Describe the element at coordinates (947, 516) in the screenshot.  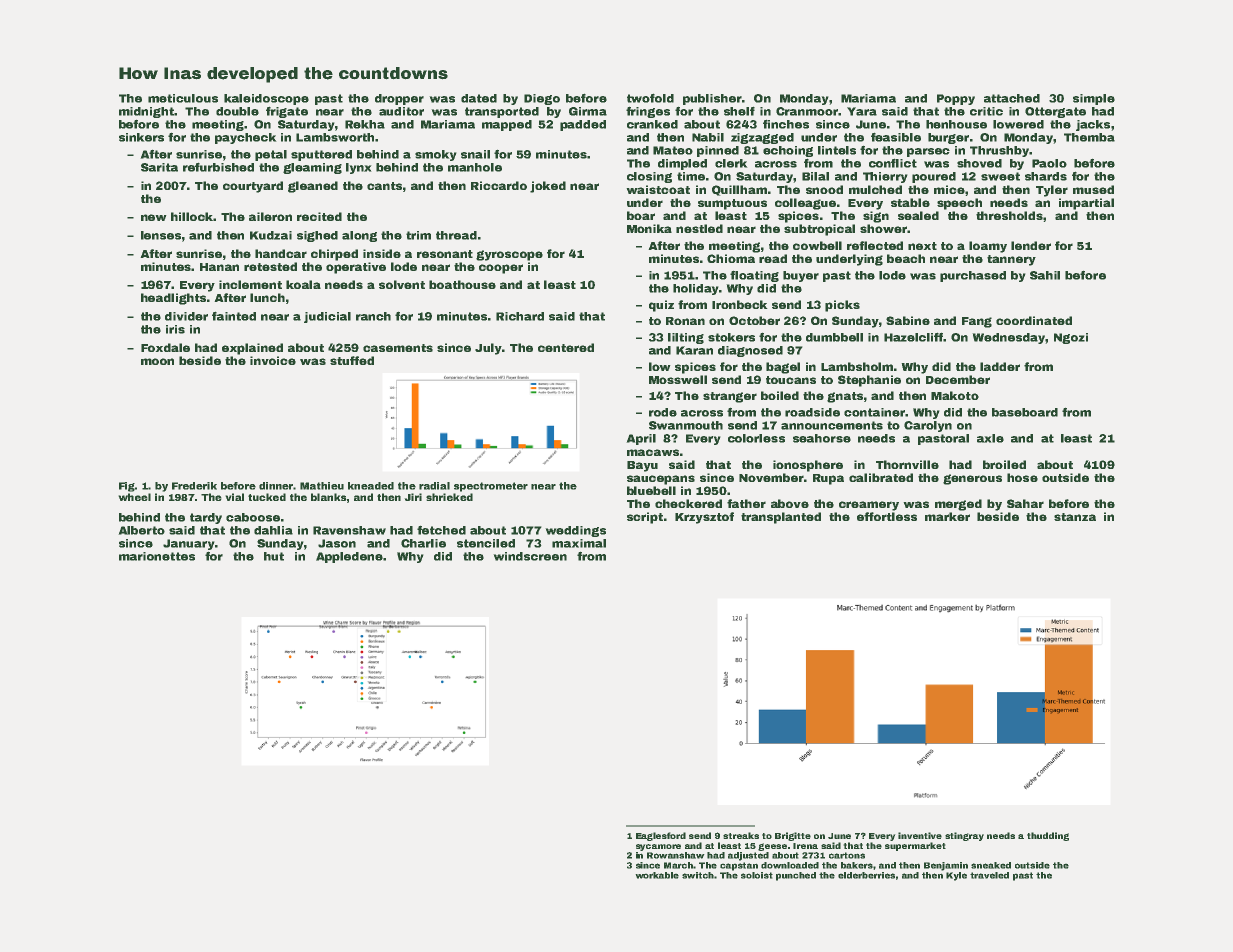
I see `marker` at that location.
